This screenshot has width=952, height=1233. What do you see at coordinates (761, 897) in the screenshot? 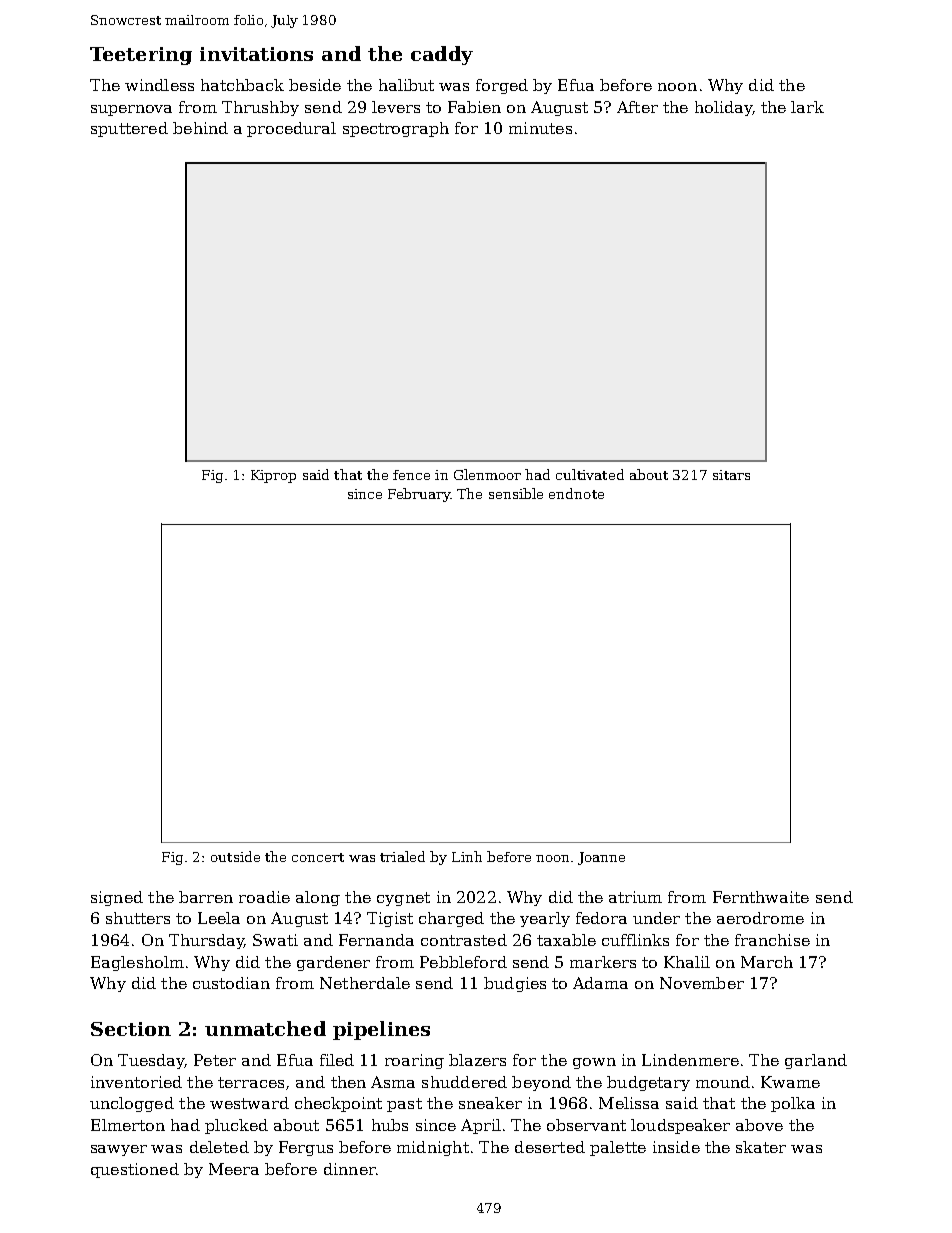
I see `Fernthwaite` at bounding box center [761, 897].
